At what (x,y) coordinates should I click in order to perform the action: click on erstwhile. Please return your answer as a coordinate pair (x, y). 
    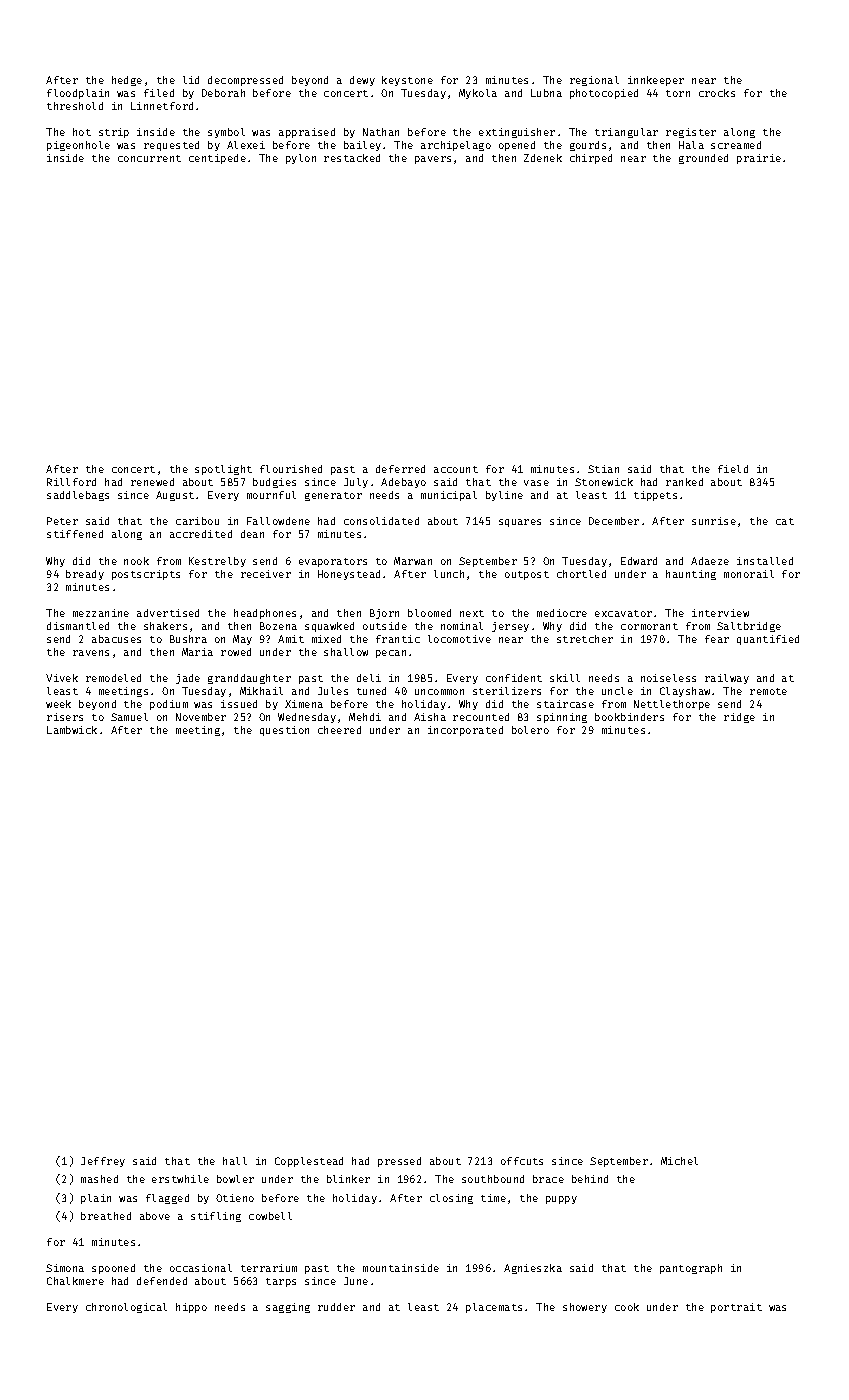
    Looking at the image, I should click on (180, 1179).
